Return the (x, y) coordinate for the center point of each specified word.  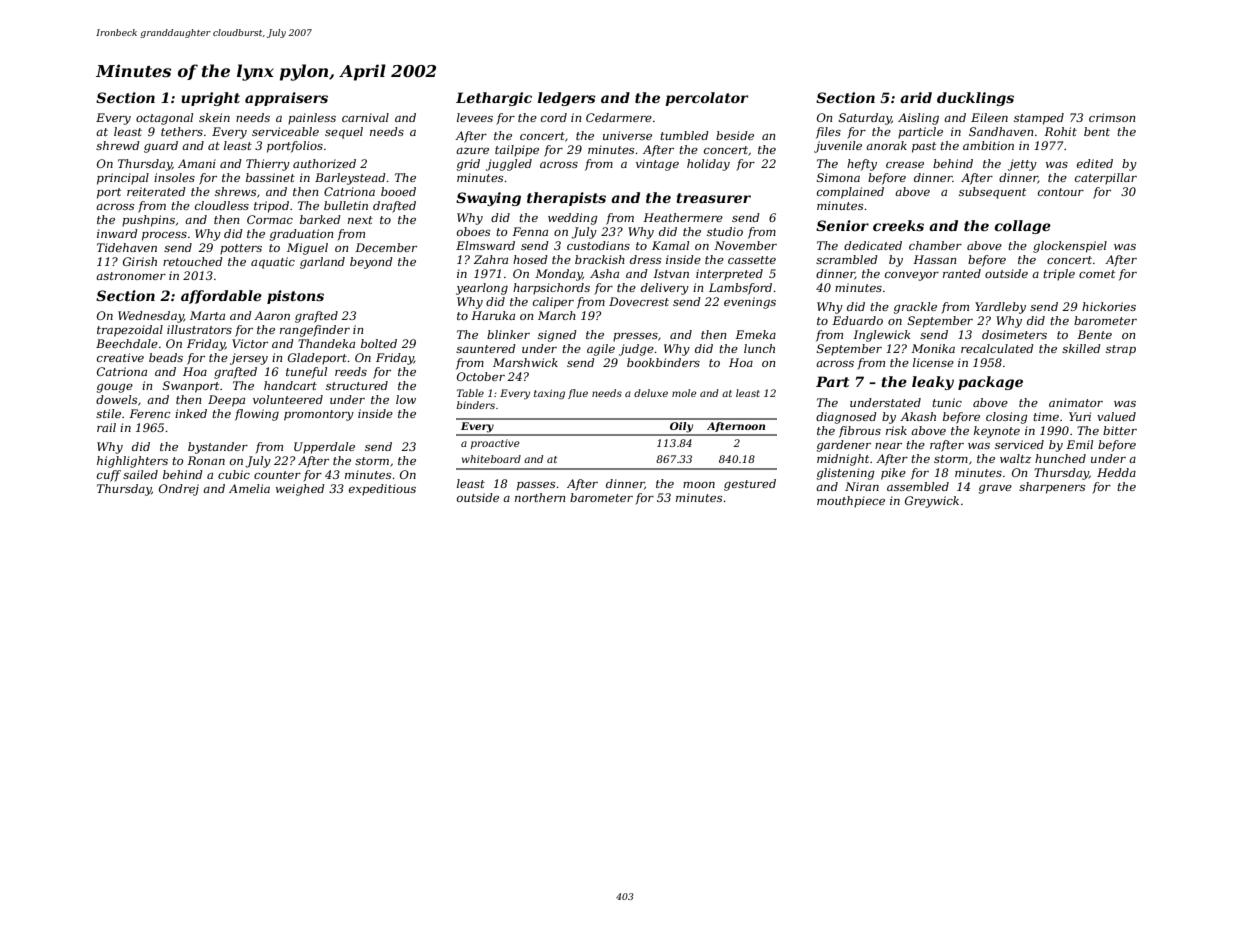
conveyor (912, 276)
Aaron (272, 315)
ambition (988, 145)
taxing (549, 394)
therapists (566, 199)
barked (320, 219)
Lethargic (494, 99)
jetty (1022, 165)
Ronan (206, 460)
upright (210, 99)
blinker (508, 334)
